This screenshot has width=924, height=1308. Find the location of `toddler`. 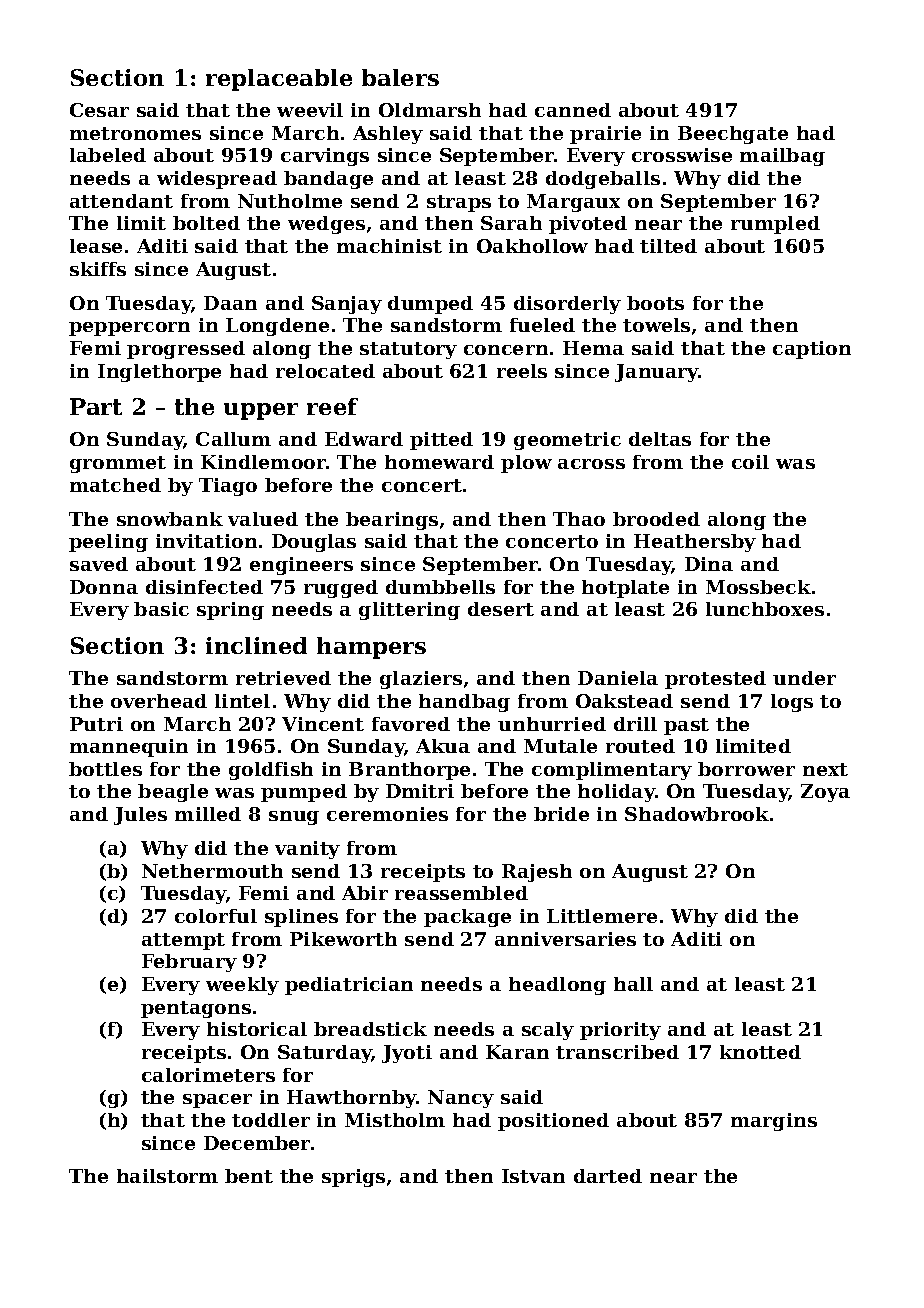

toddler is located at coordinates (271, 1120).
